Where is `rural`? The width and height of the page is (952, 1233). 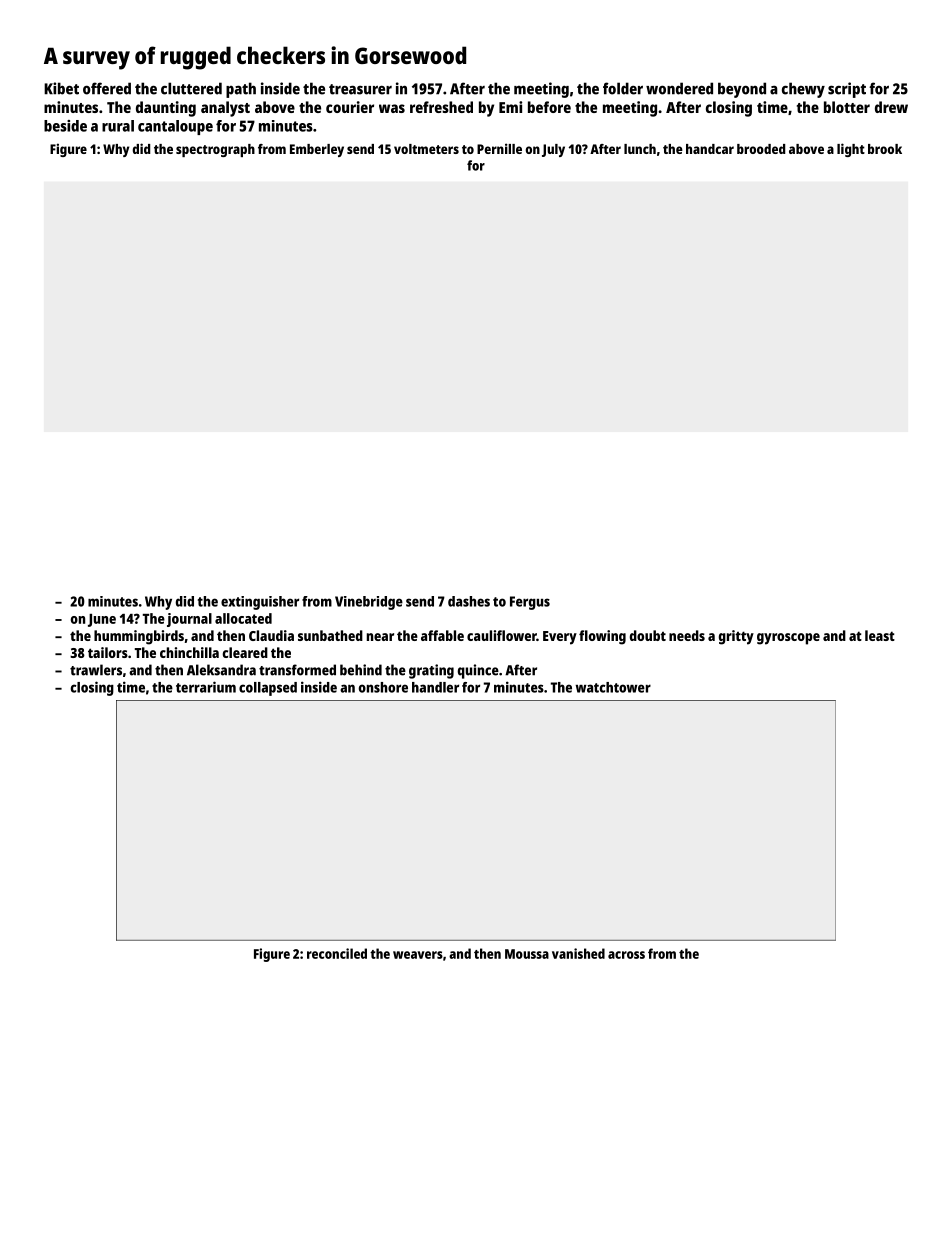 rural is located at coordinates (118, 126).
